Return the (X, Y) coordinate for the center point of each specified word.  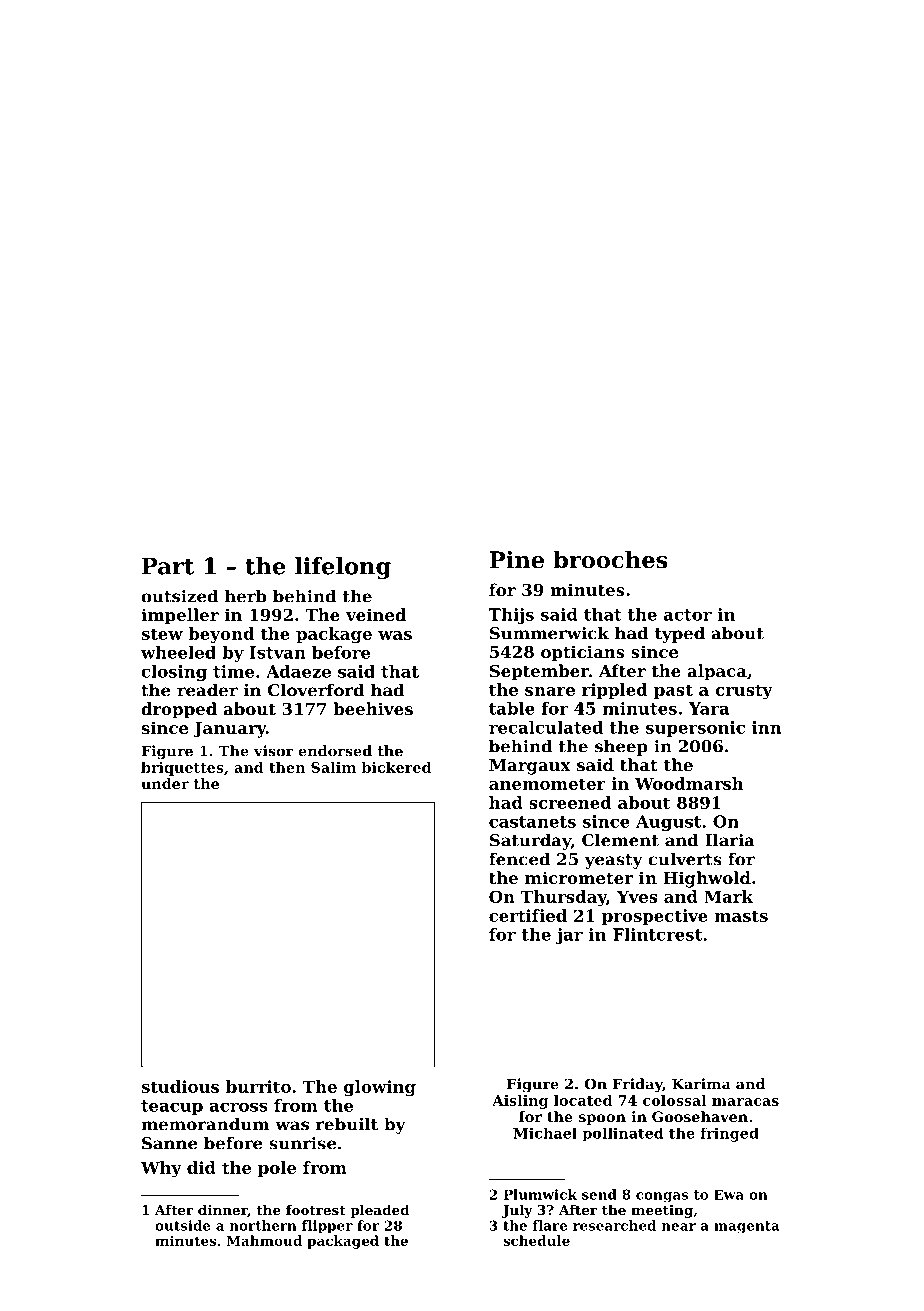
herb (246, 596)
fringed (729, 1135)
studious (180, 1086)
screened (570, 802)
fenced (519, 859)
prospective (655, 917)
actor (688, 615)
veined (376, 614)
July (517, 1211)
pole (277, 1169)
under (165, 783)
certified (528, 915)
